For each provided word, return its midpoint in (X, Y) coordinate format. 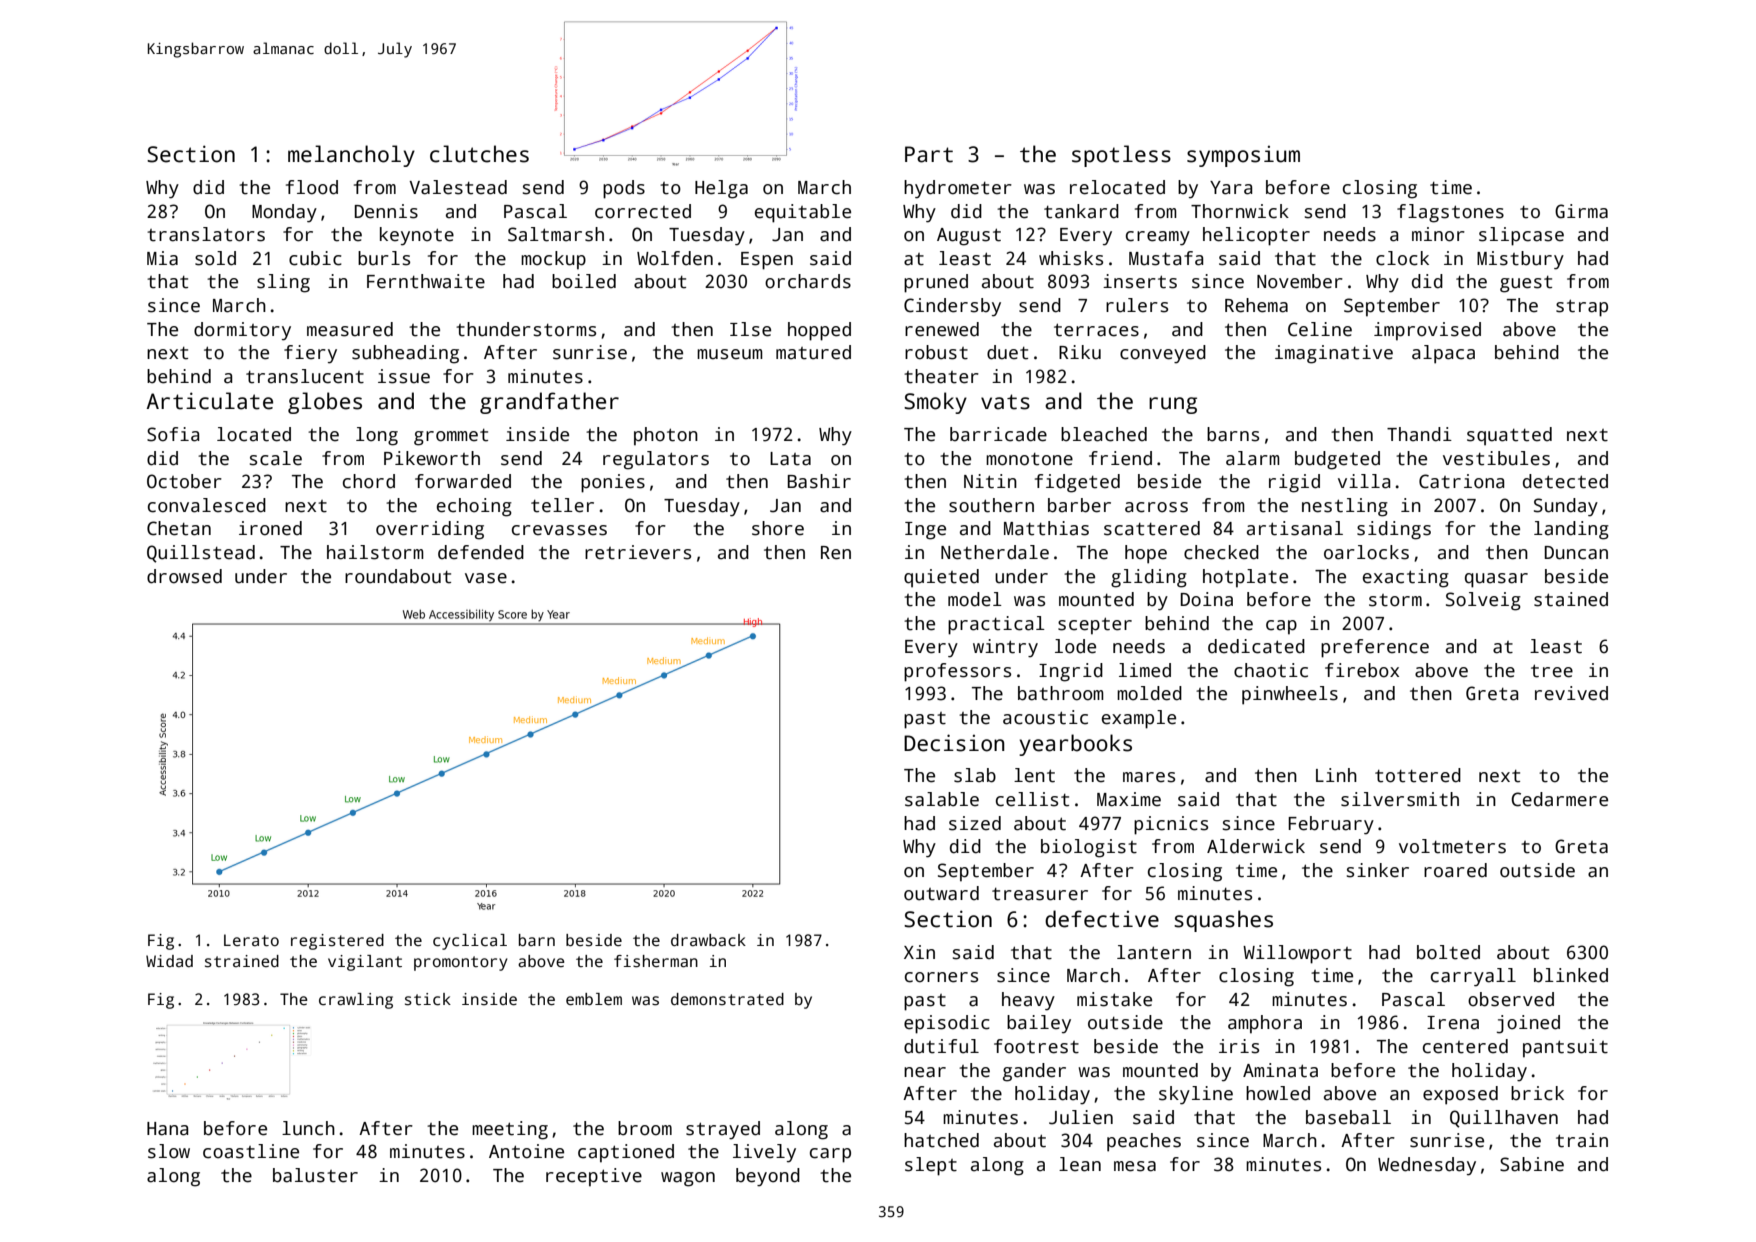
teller (562, 505)
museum (730, 354)
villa (1364, 481)
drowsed (184, 576)
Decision (954, 743)
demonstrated (727, 999)
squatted (1509, 436)
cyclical (470, 942)
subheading (405, 354)
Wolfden (675, 258)
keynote (417, 236)
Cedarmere (1559, 799)
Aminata (1280, 1070)
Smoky (935, 403)
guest (1526, 284)
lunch (308, 1128)
